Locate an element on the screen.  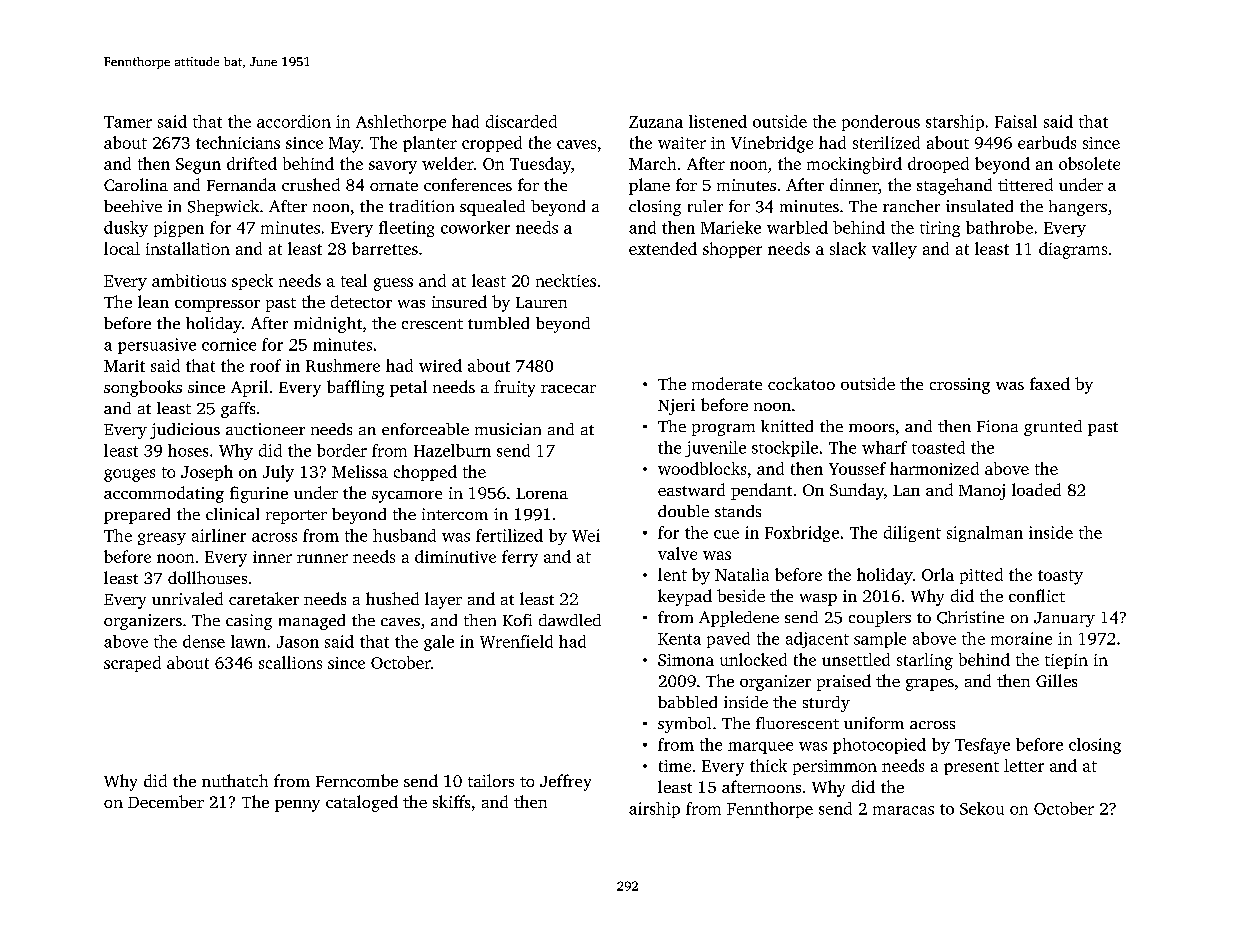
December is located at coordinates (166, 801).
